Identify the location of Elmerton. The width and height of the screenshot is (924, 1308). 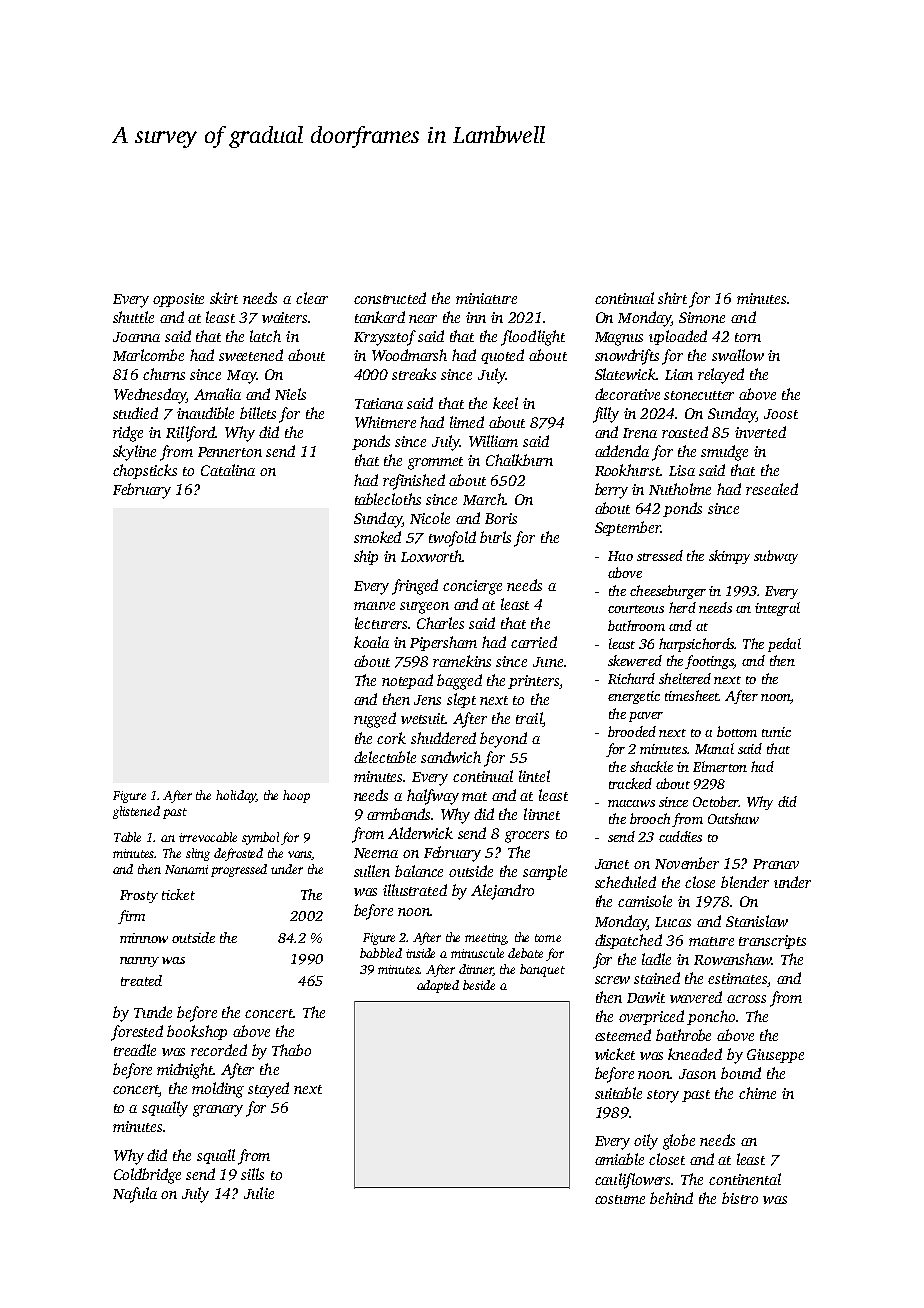
(720, 766).
